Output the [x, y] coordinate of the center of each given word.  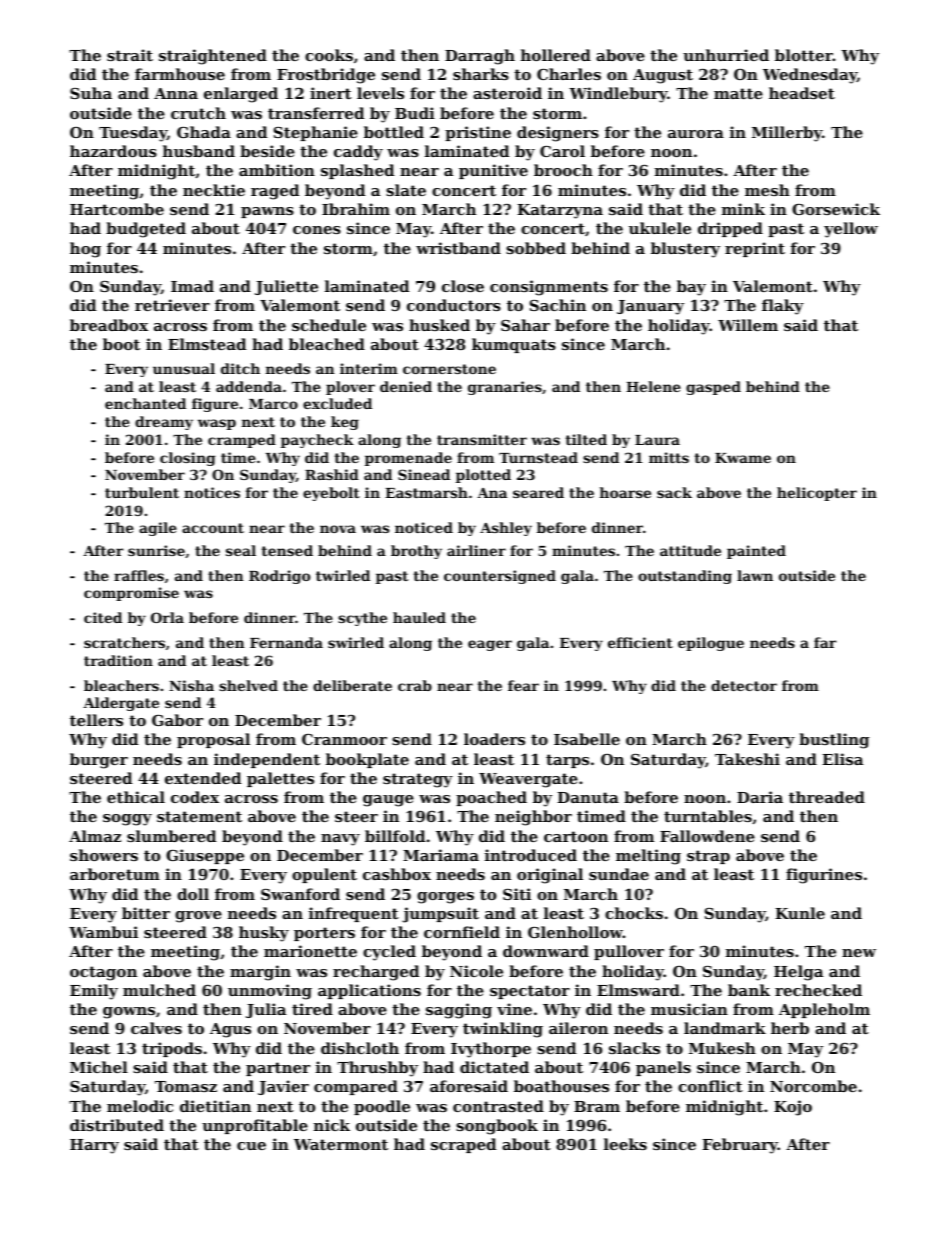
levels [380, 93]
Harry [94, 1146]
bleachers [121, 685]
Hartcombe [117, 209]
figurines [824, 876]
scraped [463, 1145]
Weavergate [528, 780]
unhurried [726, 55]
